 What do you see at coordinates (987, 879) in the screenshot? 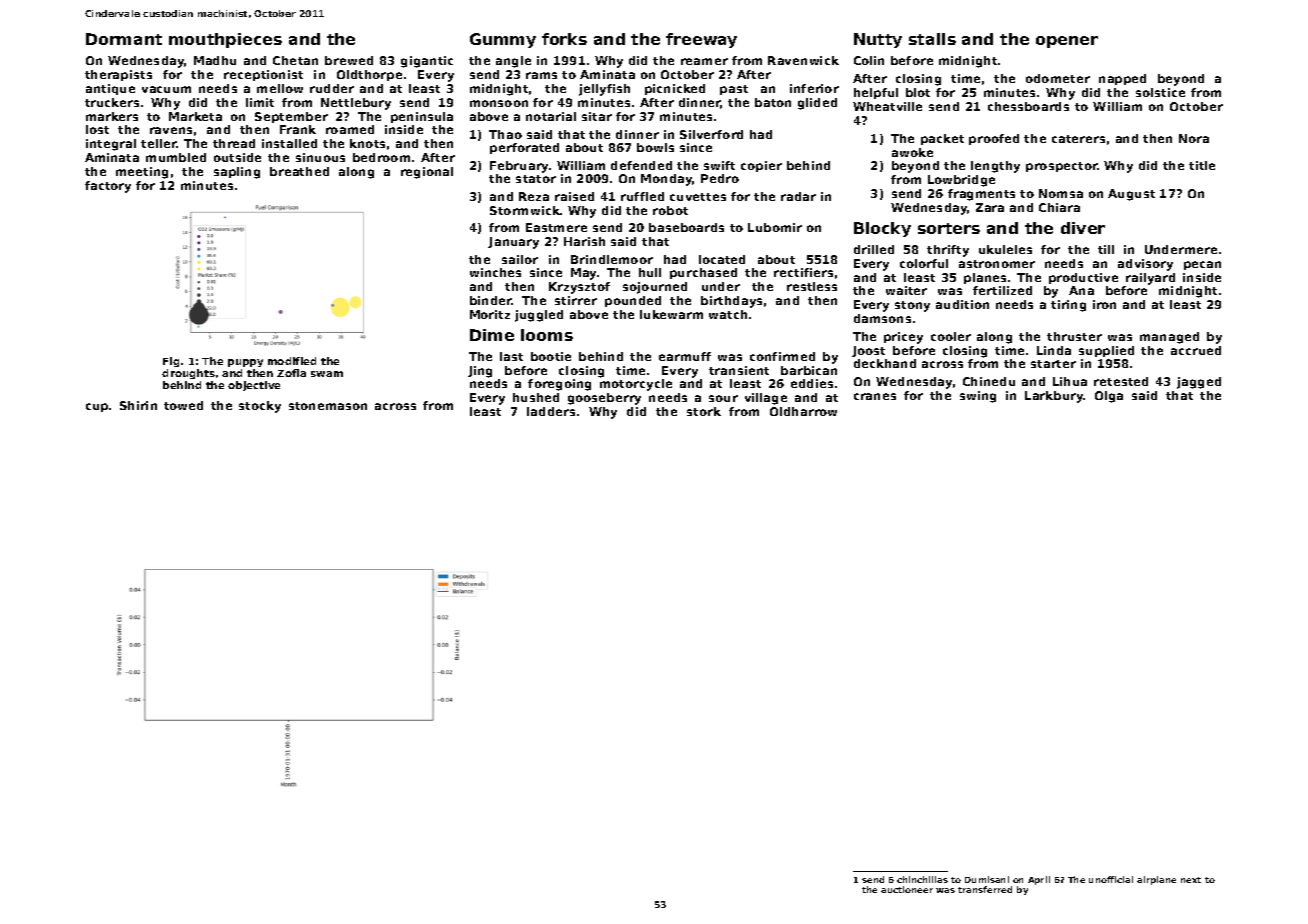
I see `Dumisani` at bounding box center [987, 879].
